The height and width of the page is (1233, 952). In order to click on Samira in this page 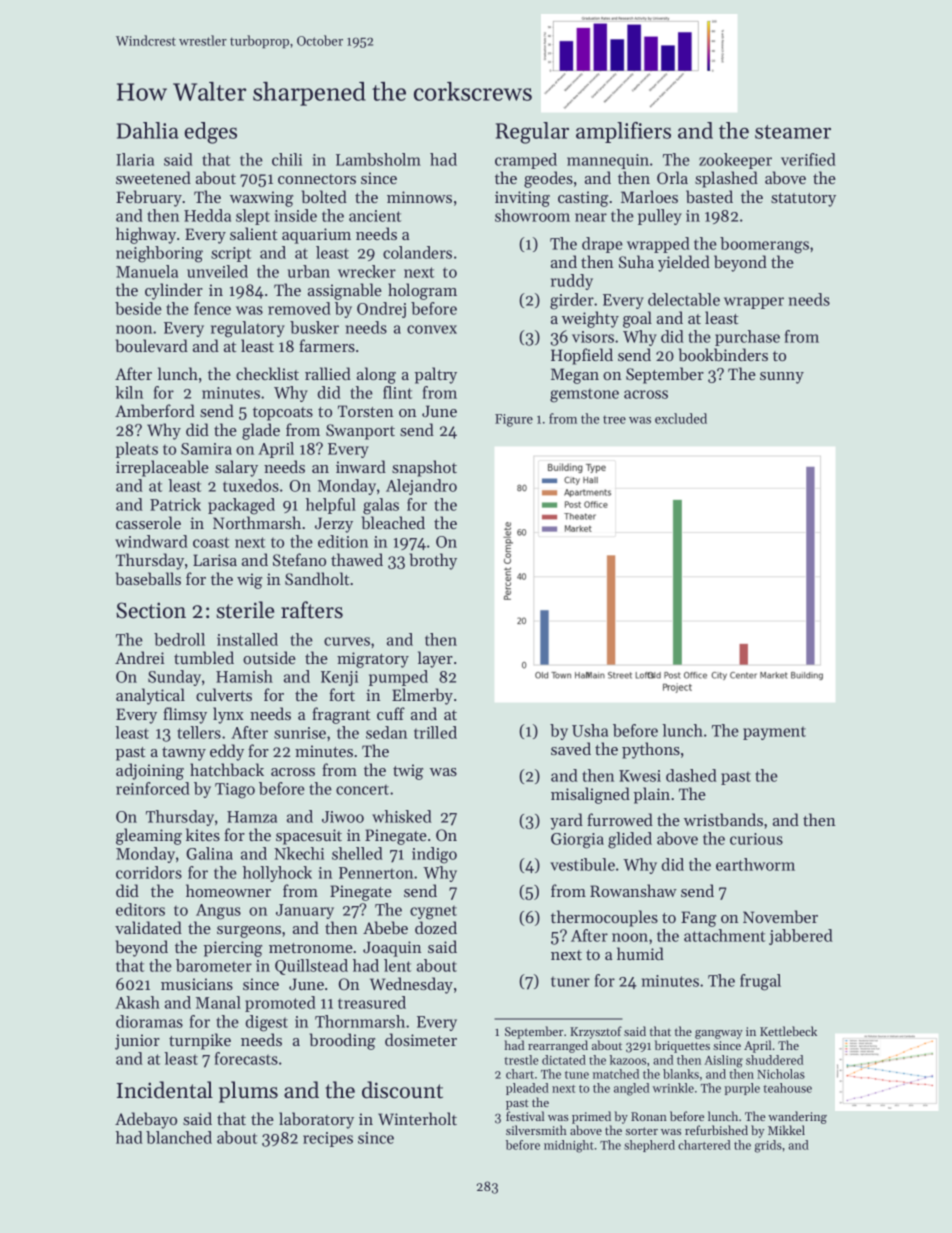, I will do `click(206, 449)`.
